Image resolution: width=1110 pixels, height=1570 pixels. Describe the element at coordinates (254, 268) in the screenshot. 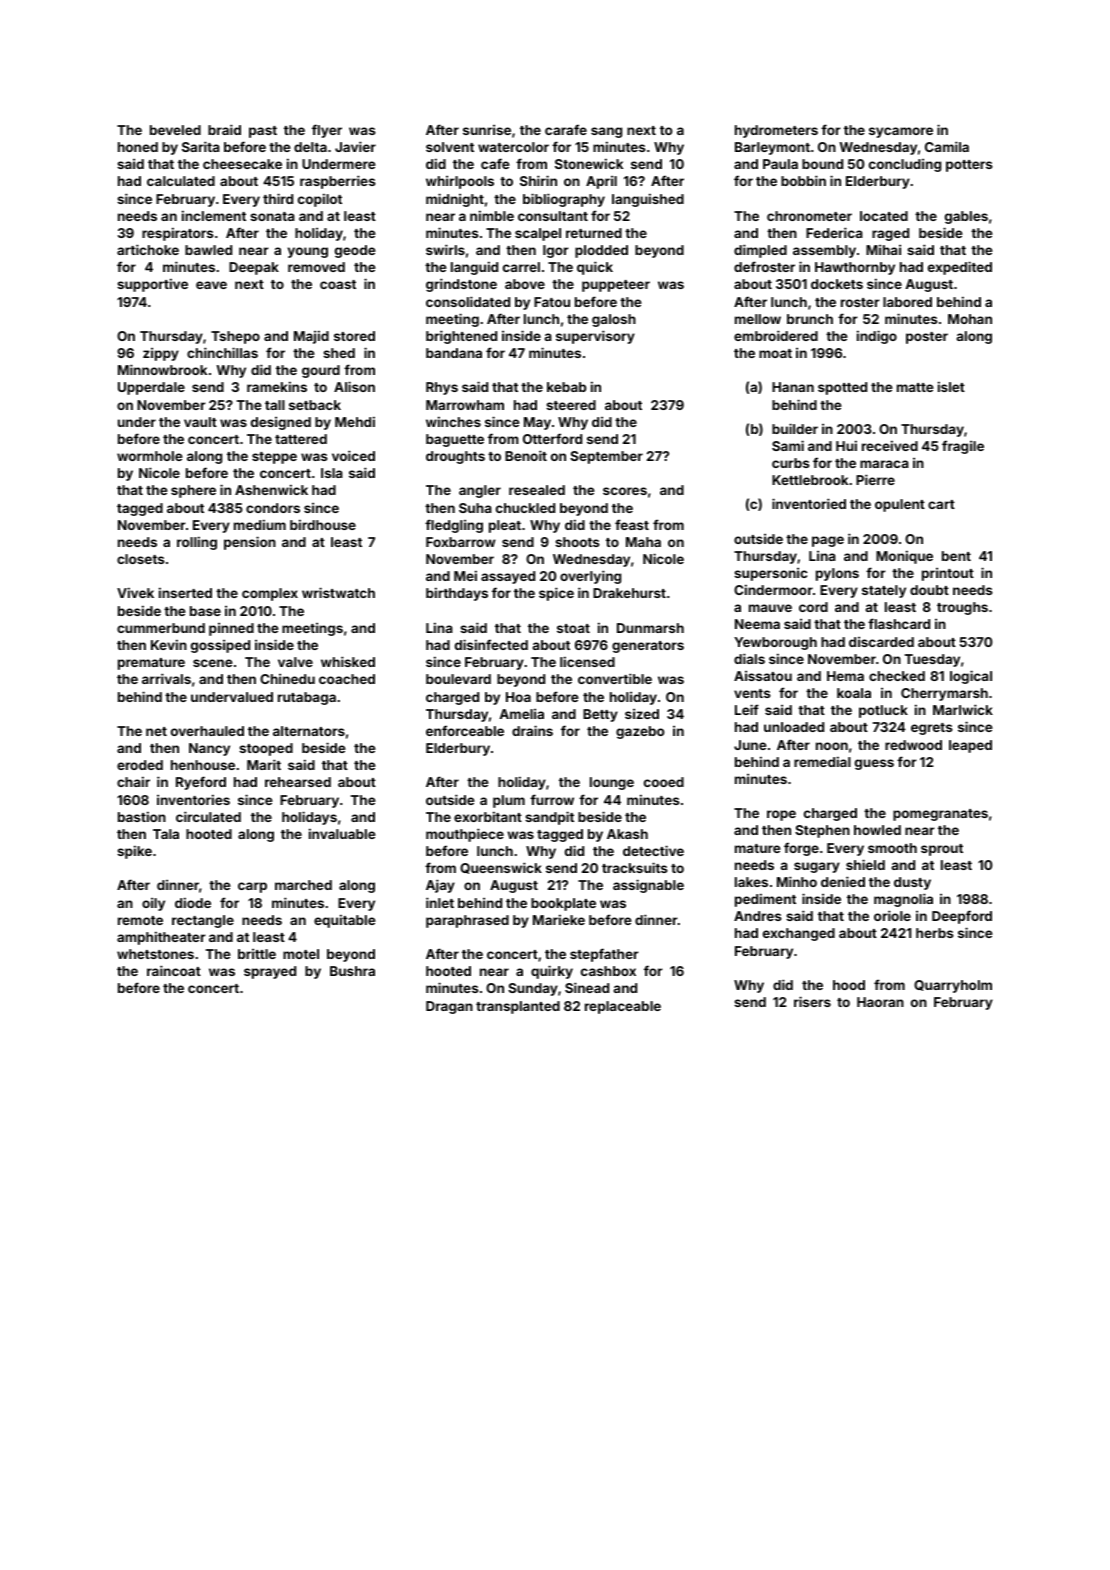

I see `Deepak` at that location.
